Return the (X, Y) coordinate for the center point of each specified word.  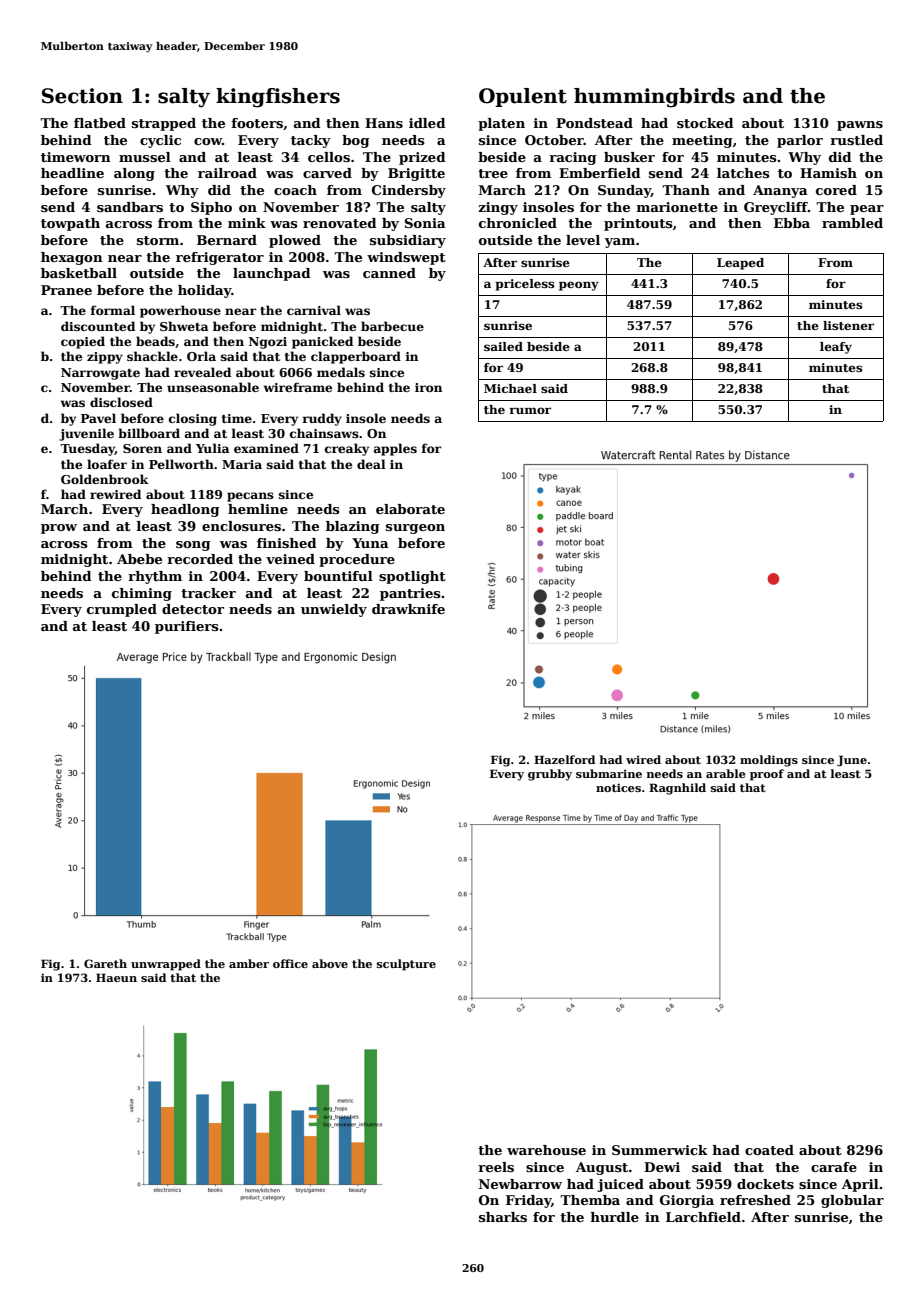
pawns (860, 126)
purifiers (187, 627)
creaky (347, 449)
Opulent (523, 97)
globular (852, 1201)
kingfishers (278, 98)
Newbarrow (520, 1184)
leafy (836, 348)
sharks (503, 1217)
